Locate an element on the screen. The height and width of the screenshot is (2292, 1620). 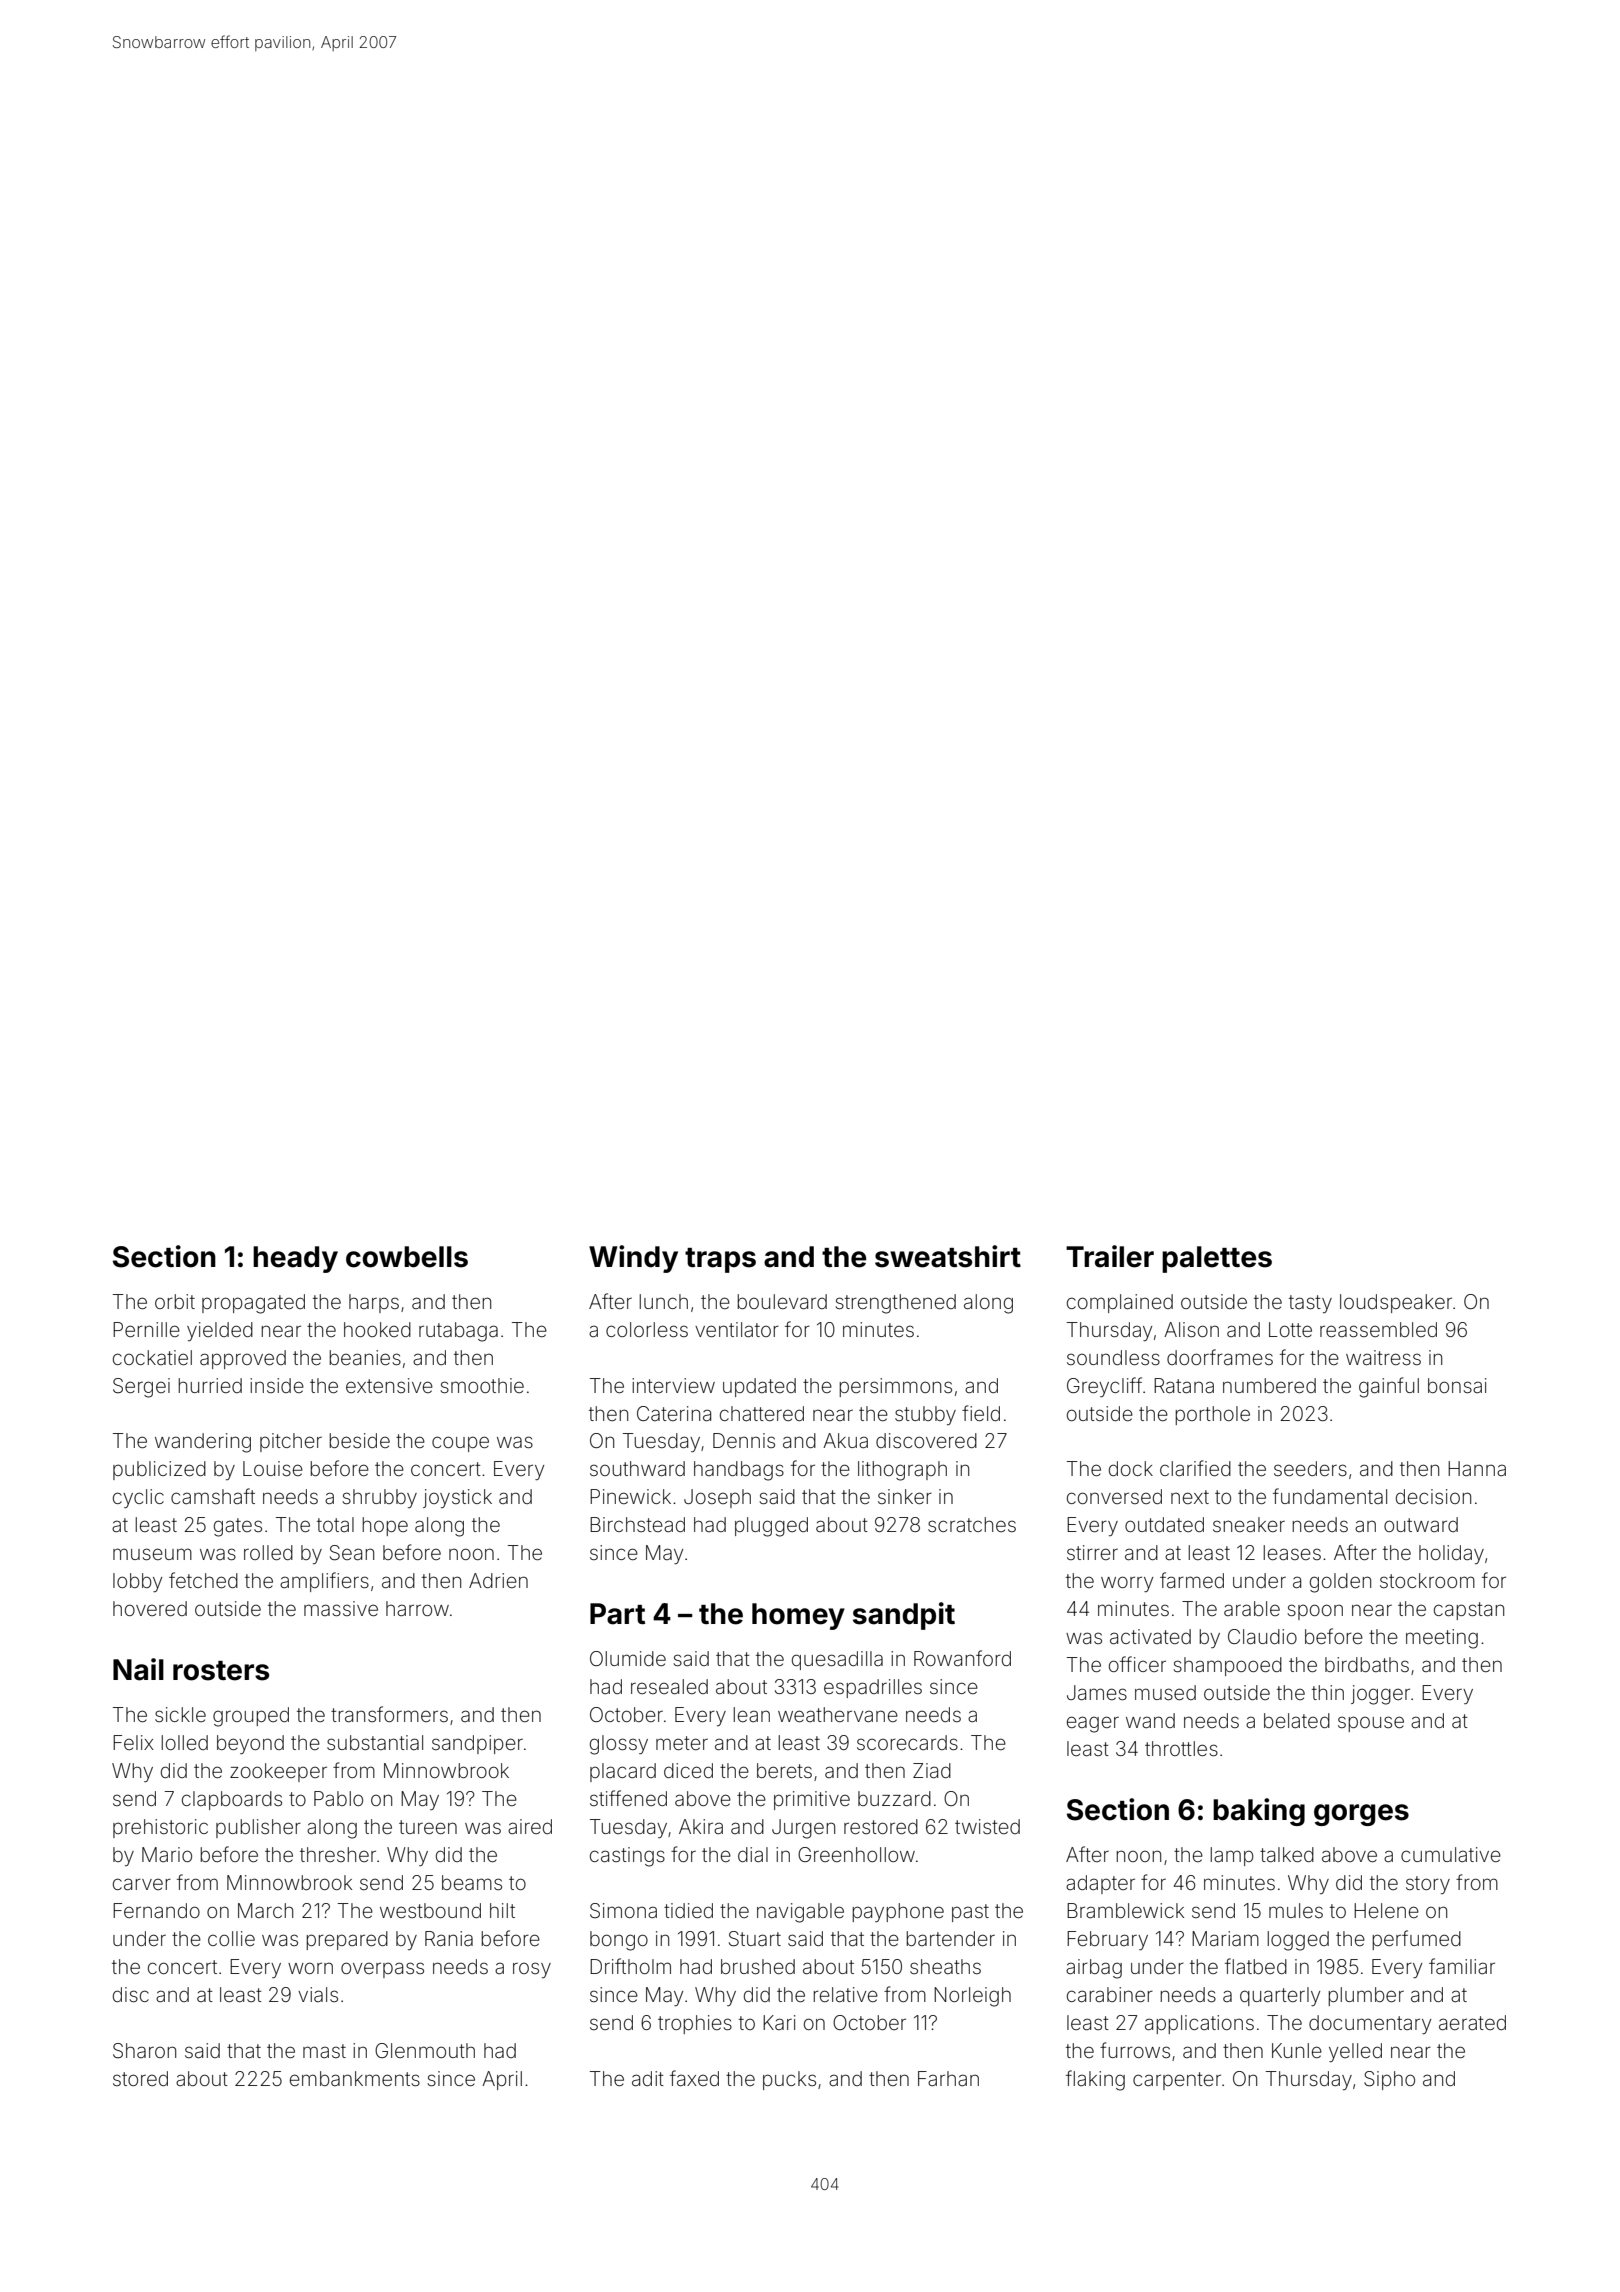
Alison is located at coordinates (1191, 1329).
